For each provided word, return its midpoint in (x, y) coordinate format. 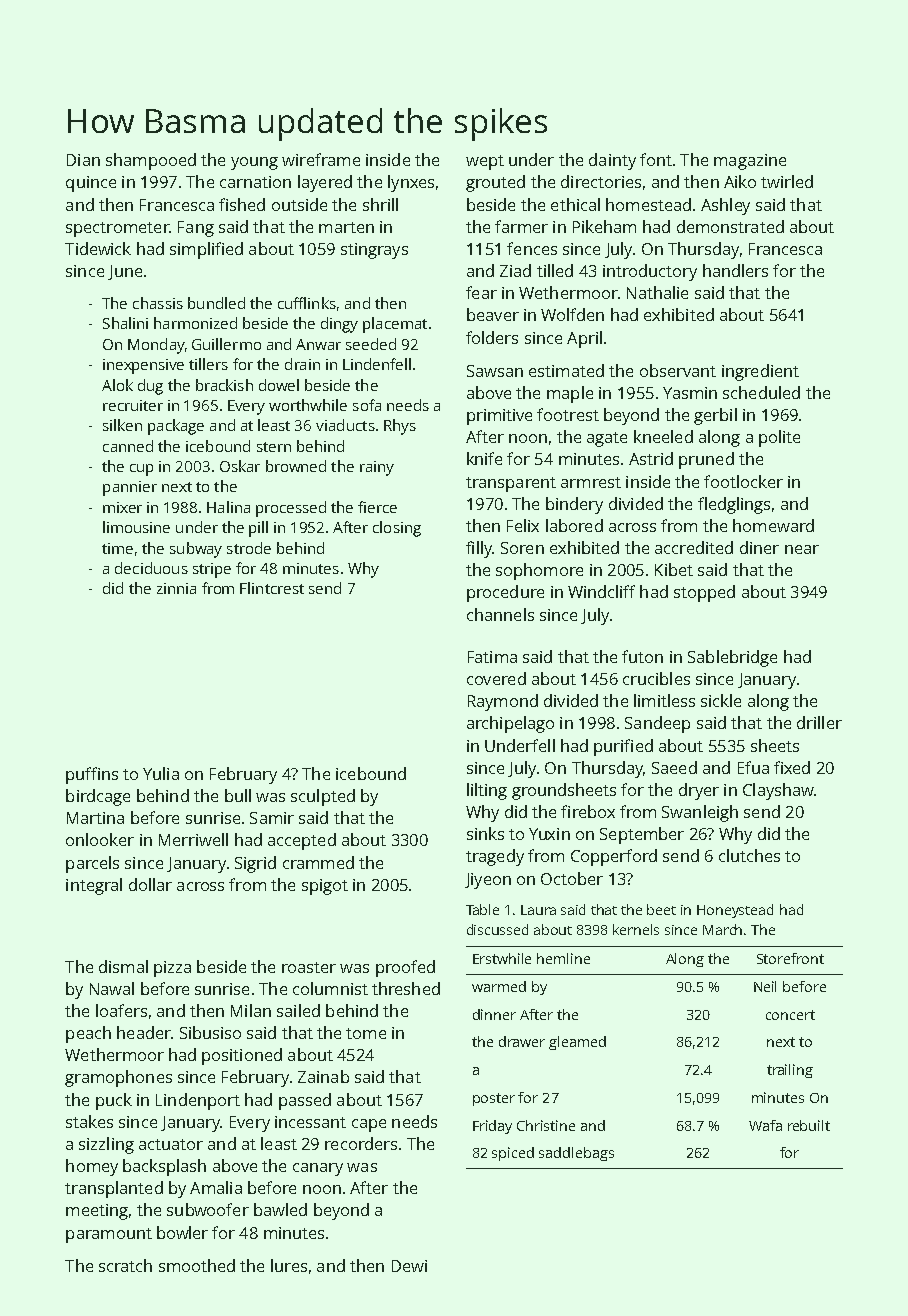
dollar (150, 884)
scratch (125, 1265)
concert (790, 1015)
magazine (750, 162)
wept (485, 162)
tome (366, 1033)
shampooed (151, 161)
